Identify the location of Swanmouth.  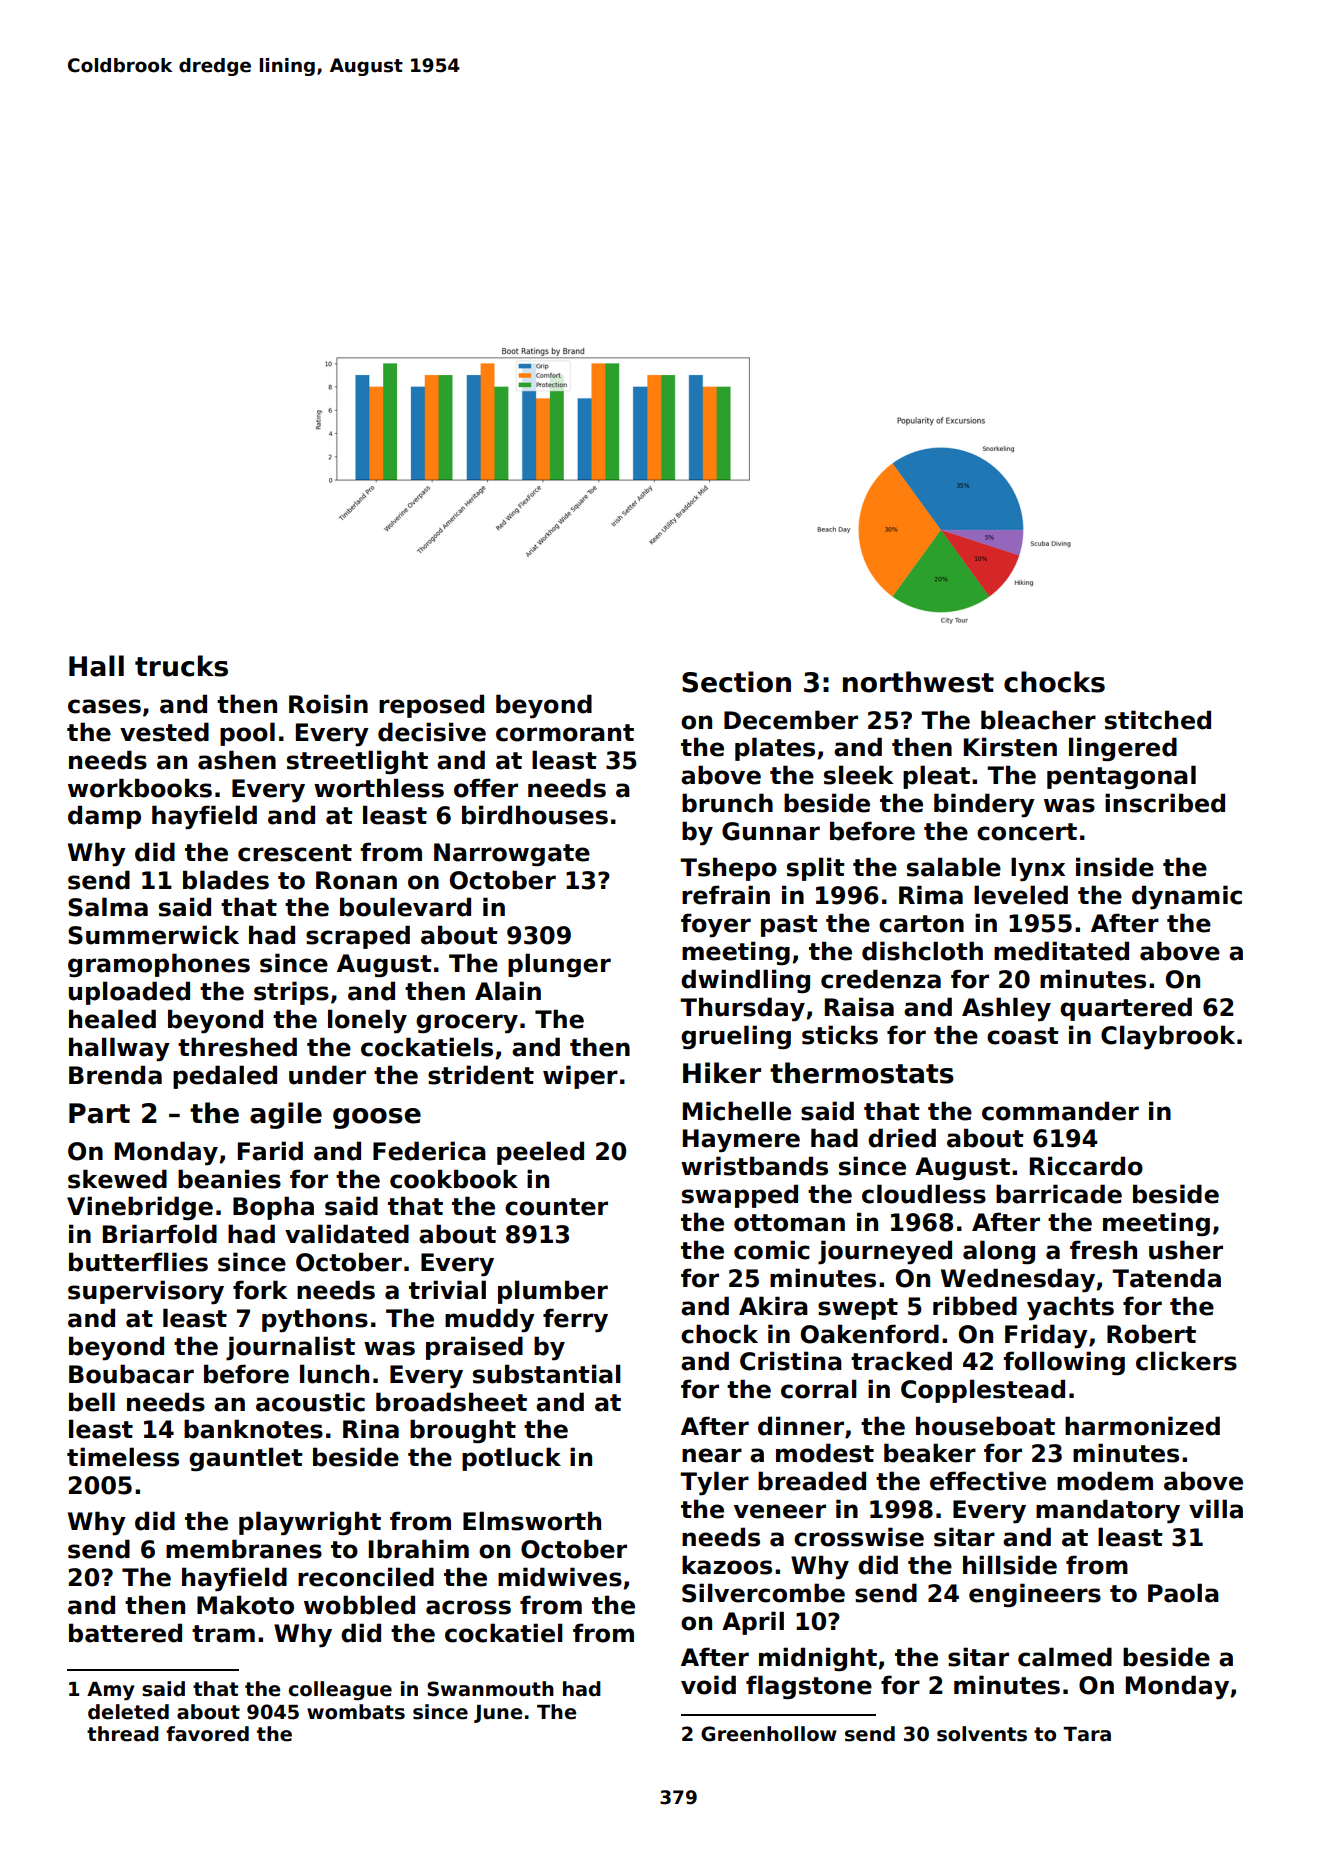
(490, 1689).
